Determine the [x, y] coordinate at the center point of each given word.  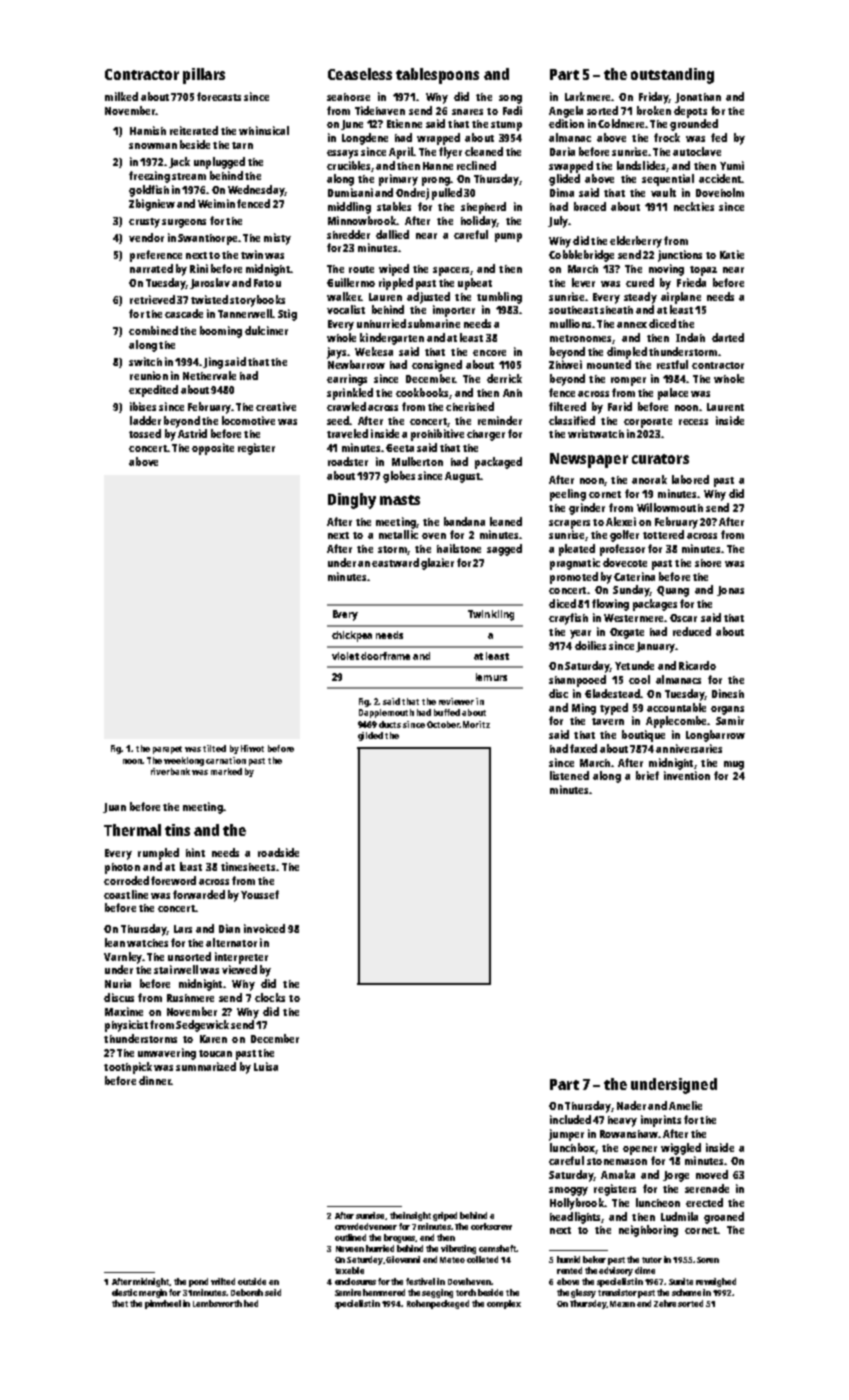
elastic [124, 1292]
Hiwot [252, 748]
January [655, 647]
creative [276, 406]
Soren [708, 1260]
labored [690, 479]
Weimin [216, 203]
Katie [732, 254]
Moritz [476, 724]
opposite [213, 449]
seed [338, 420]
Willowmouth [670, 507]
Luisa [266, 1066]
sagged [504, 550]
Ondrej [412, 194]
